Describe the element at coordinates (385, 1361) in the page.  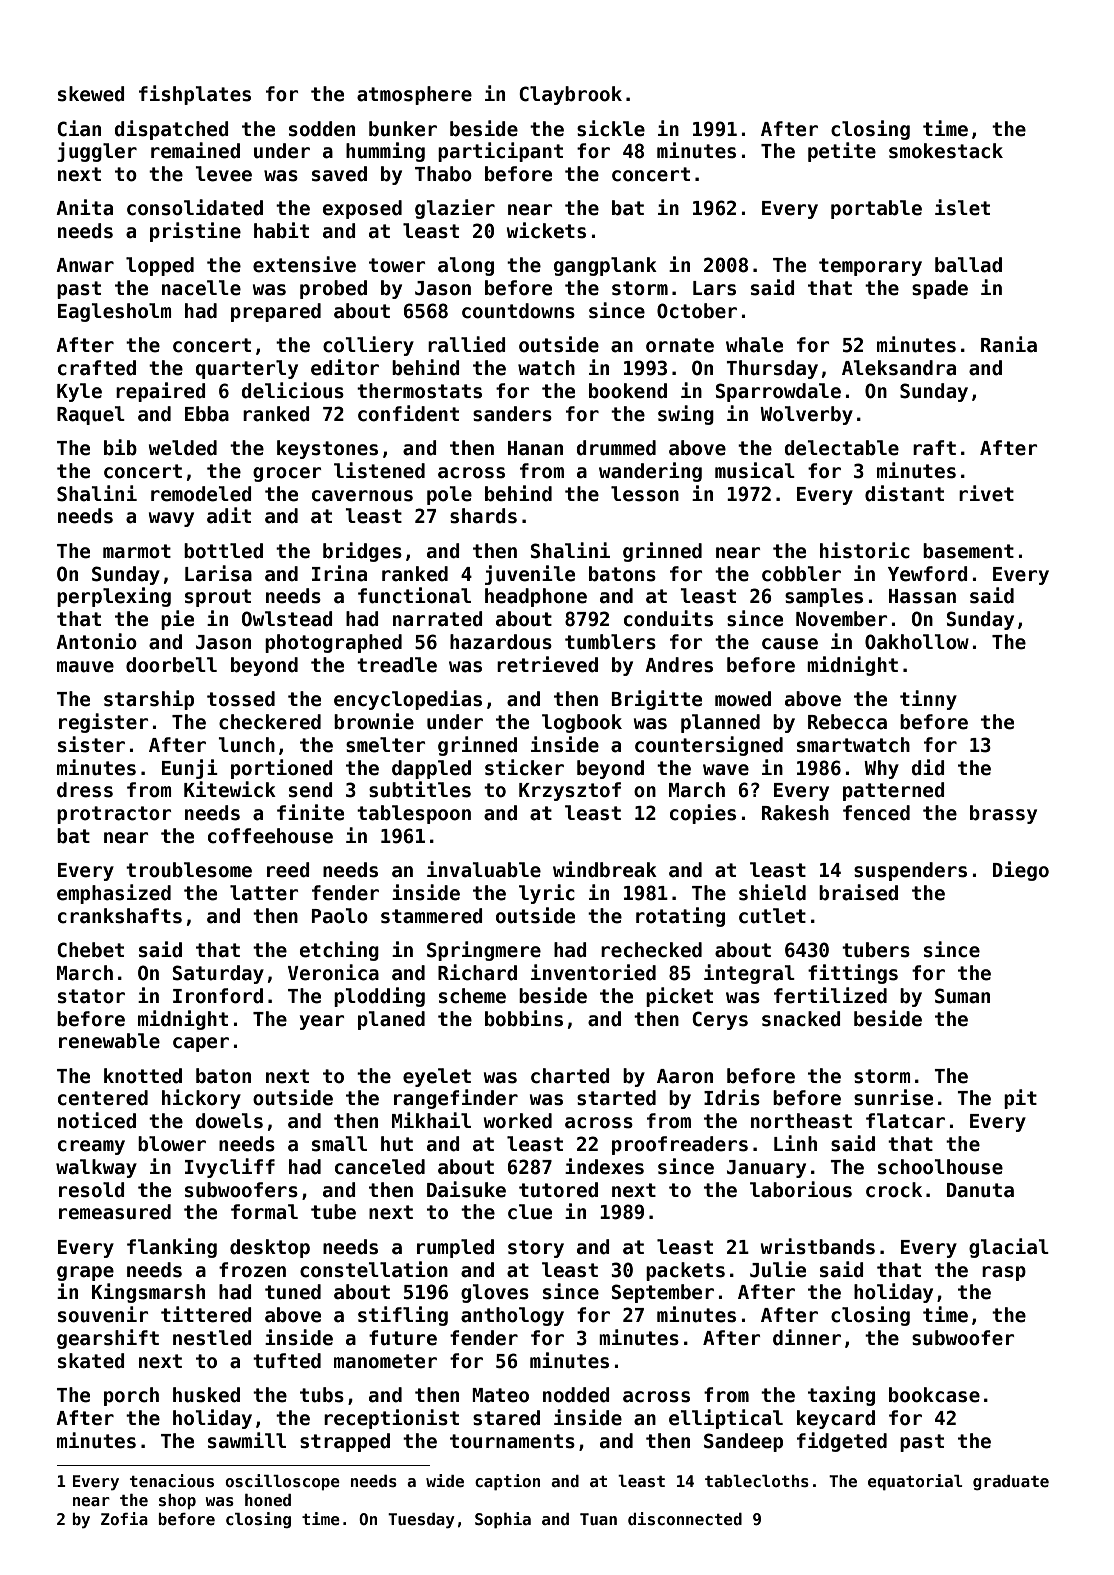
I see `manometer` at that location.
